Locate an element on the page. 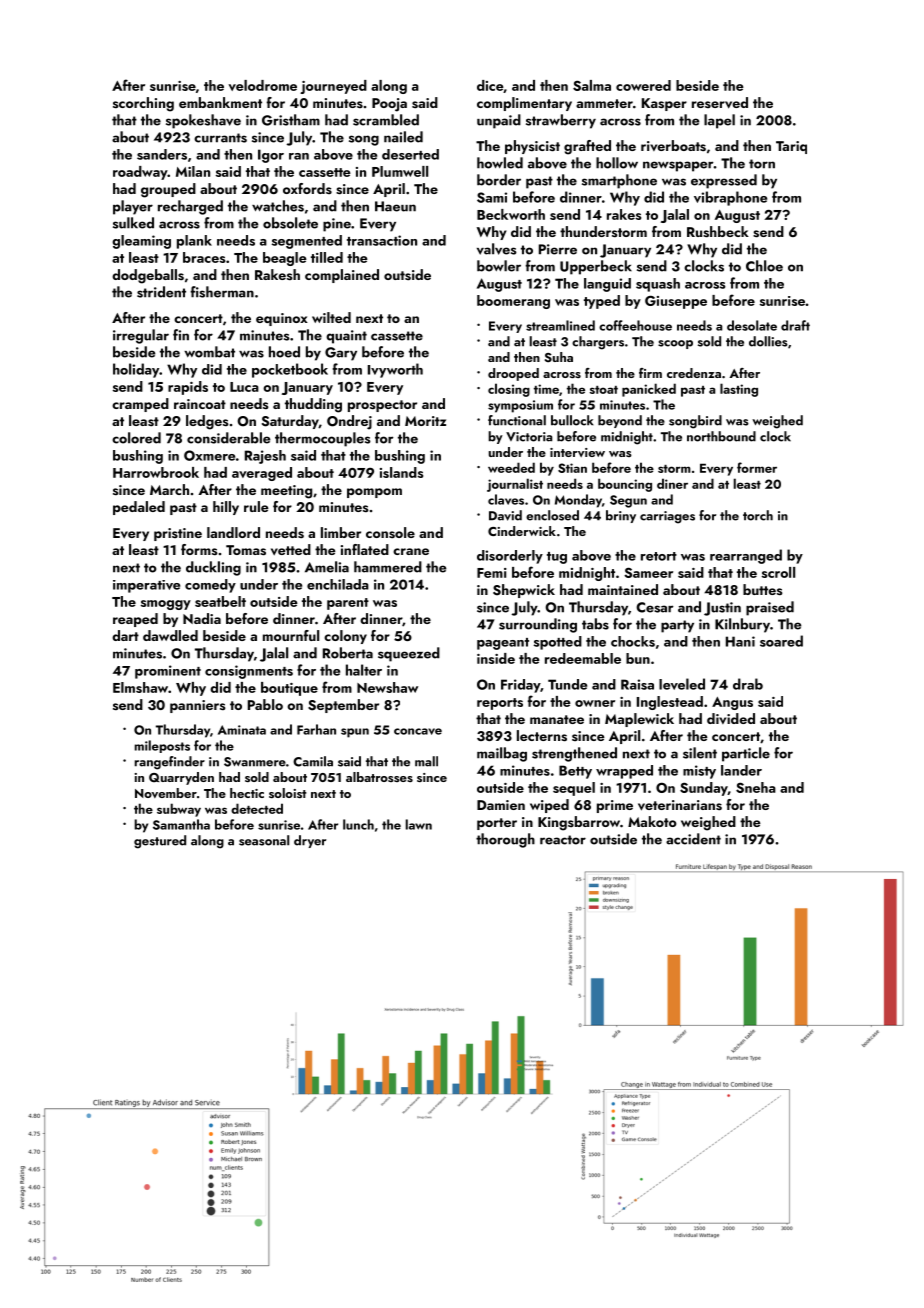 The width and height of the document is (924, 1308). Aminata is located at coordinates (242, 730).
